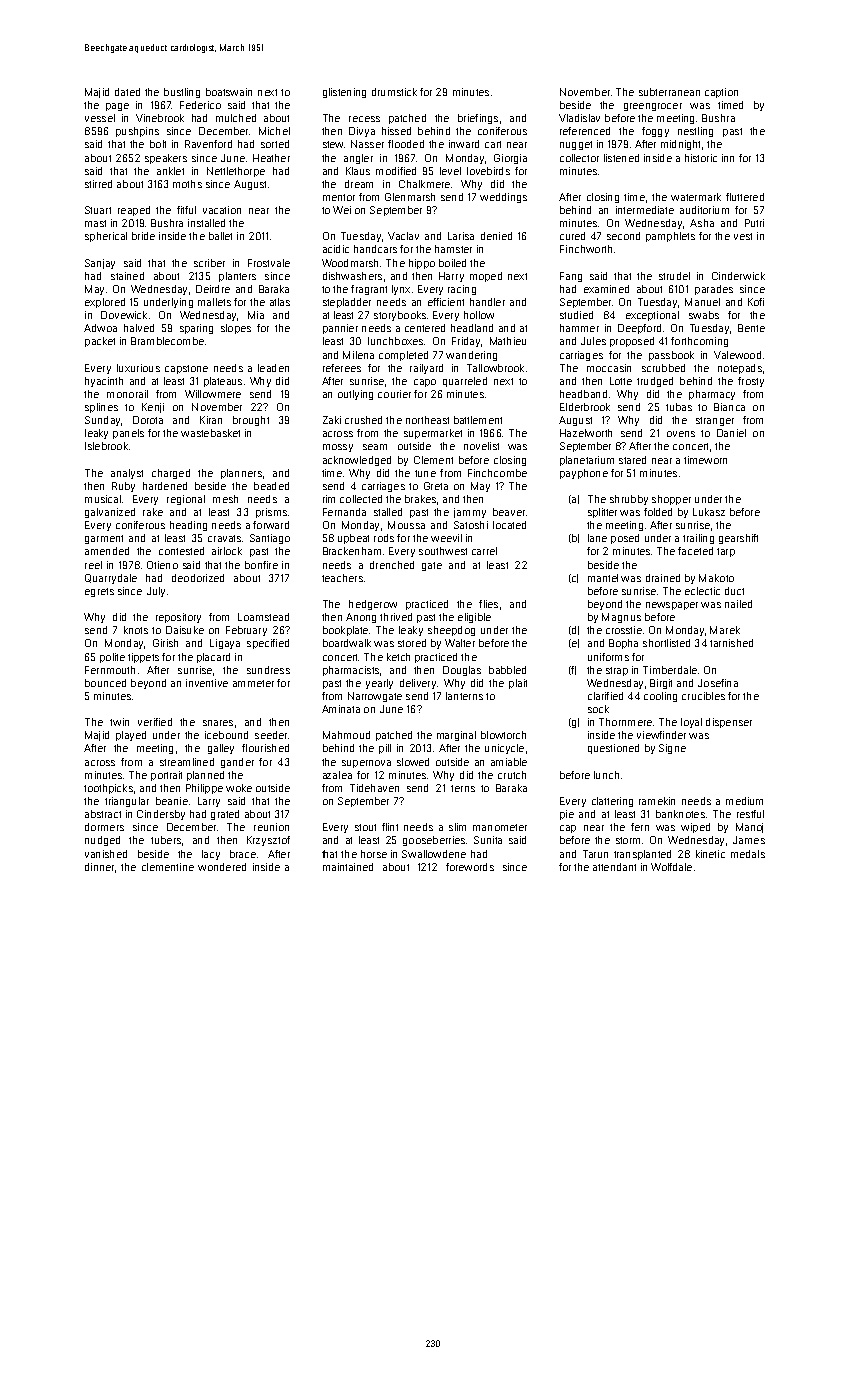  I want to click on forewords, so click(470, 867).
